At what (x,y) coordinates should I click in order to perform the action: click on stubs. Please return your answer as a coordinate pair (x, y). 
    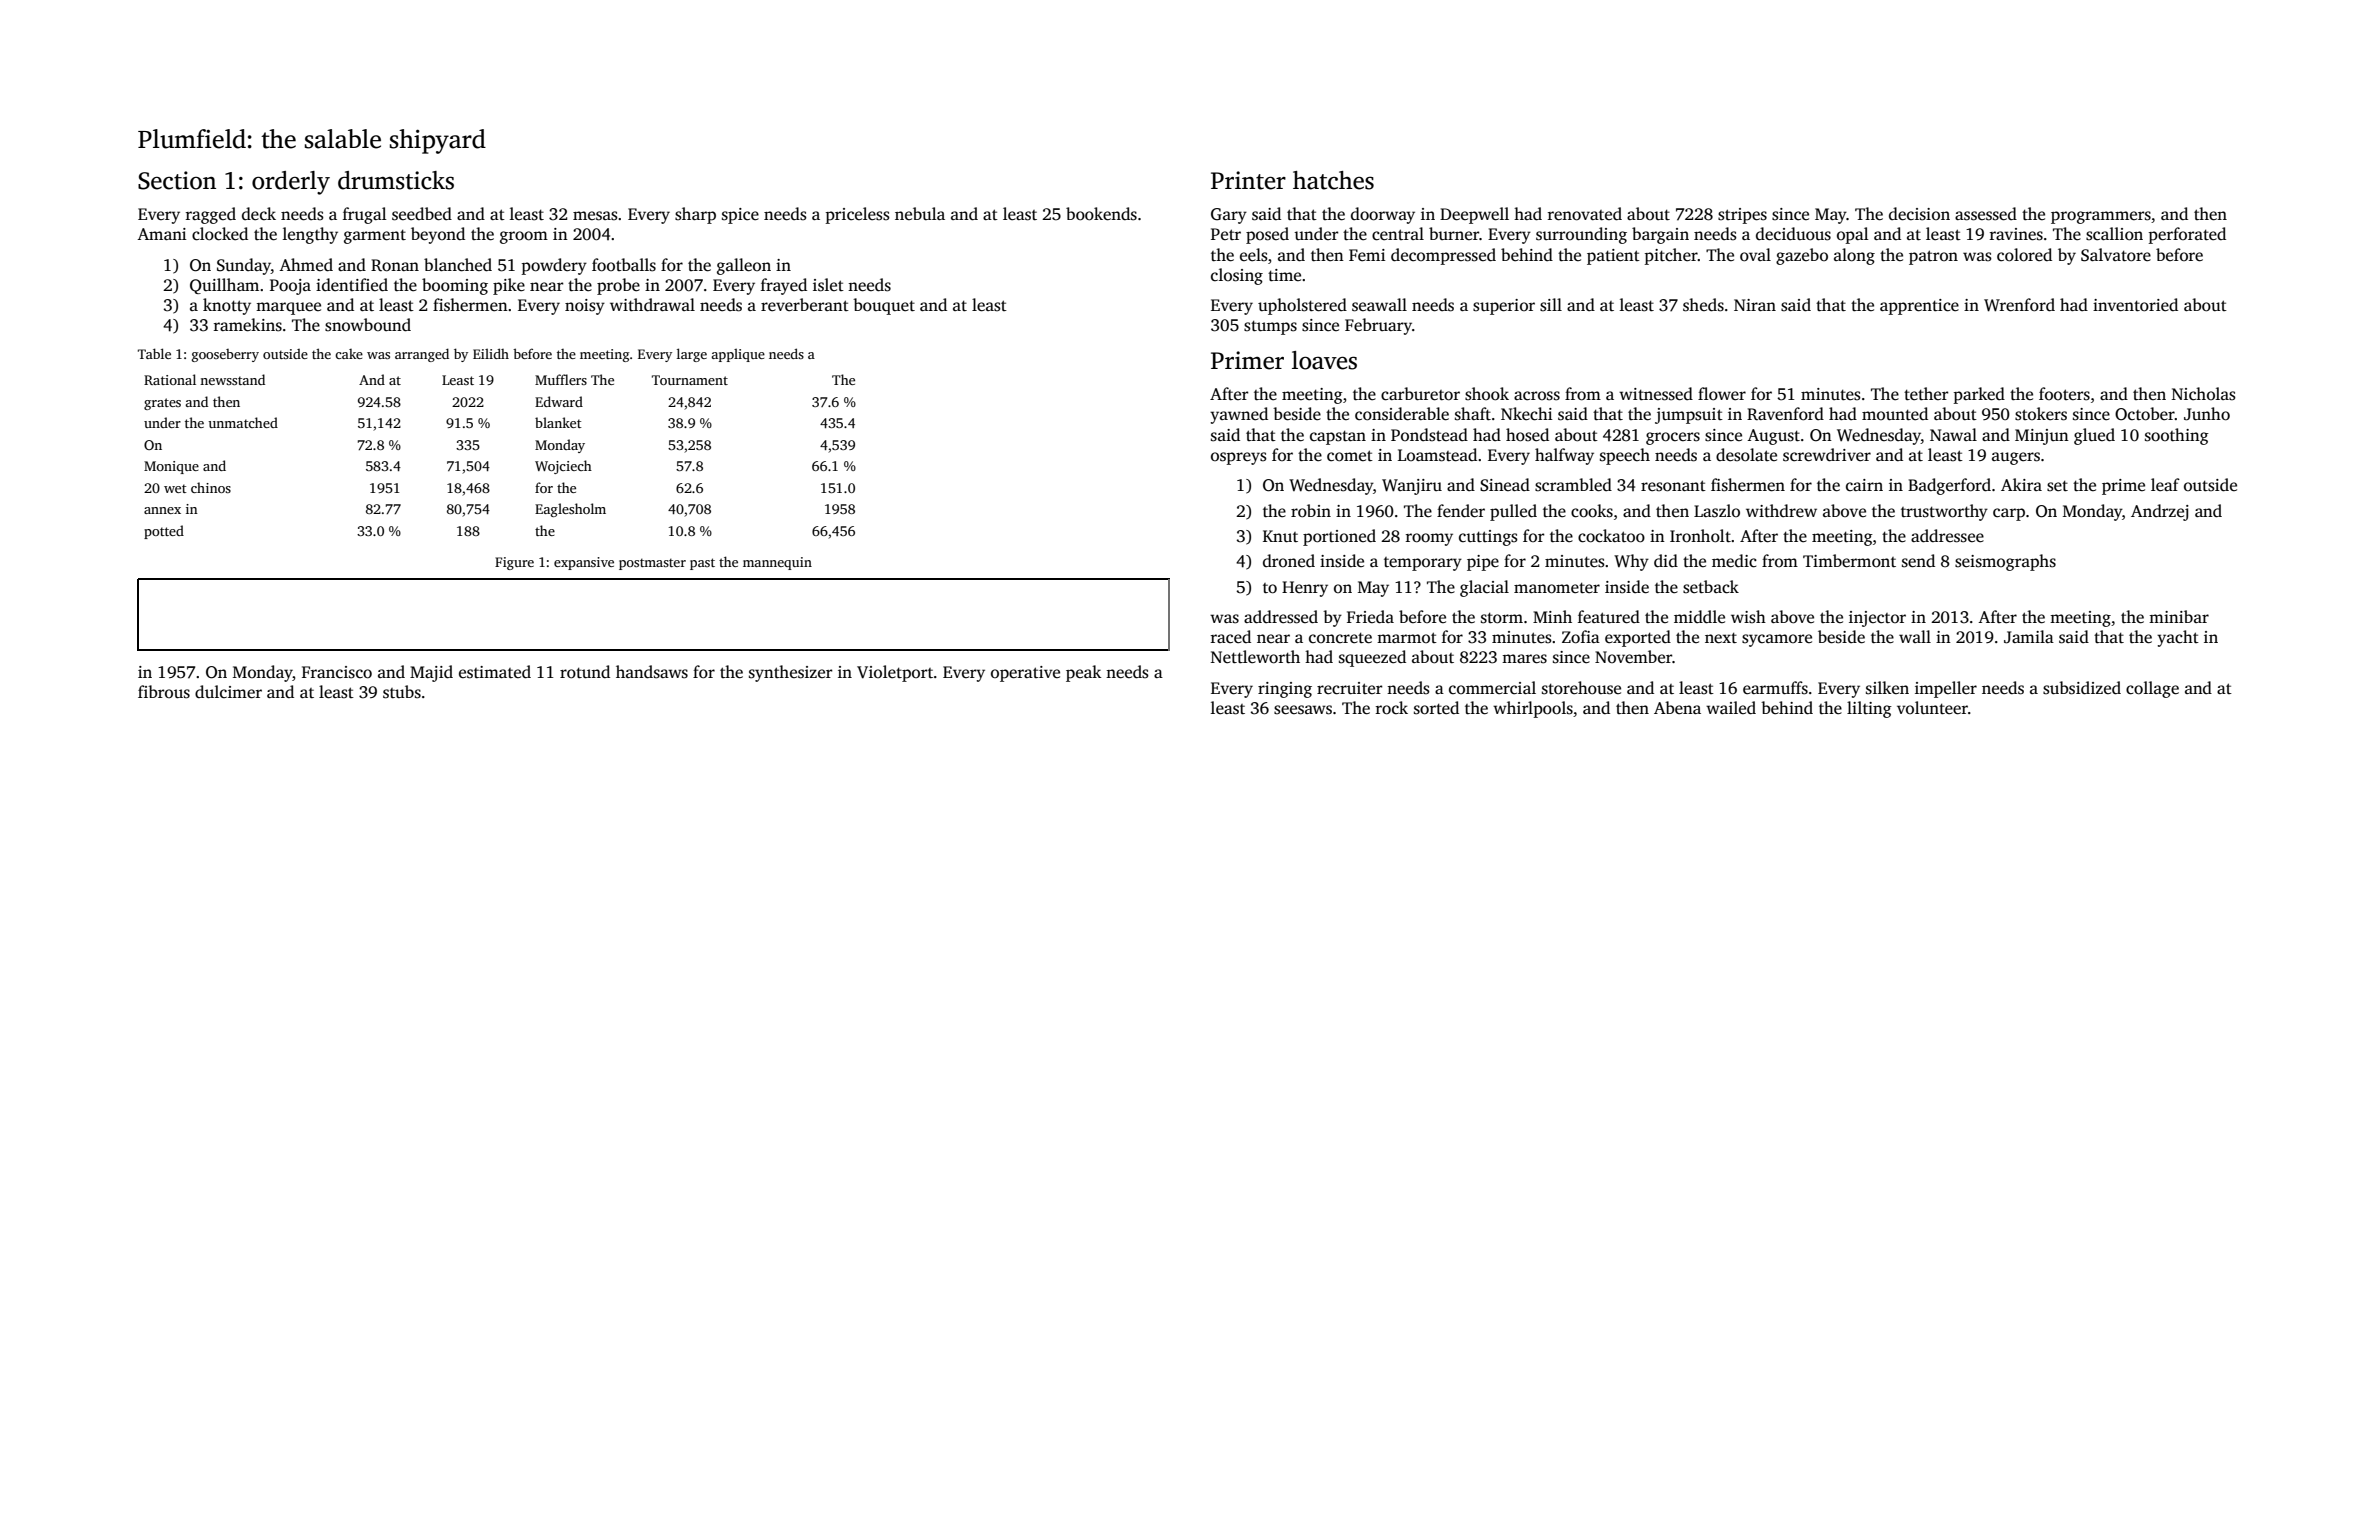
    Looking at the image, I should click on (402, 692).
